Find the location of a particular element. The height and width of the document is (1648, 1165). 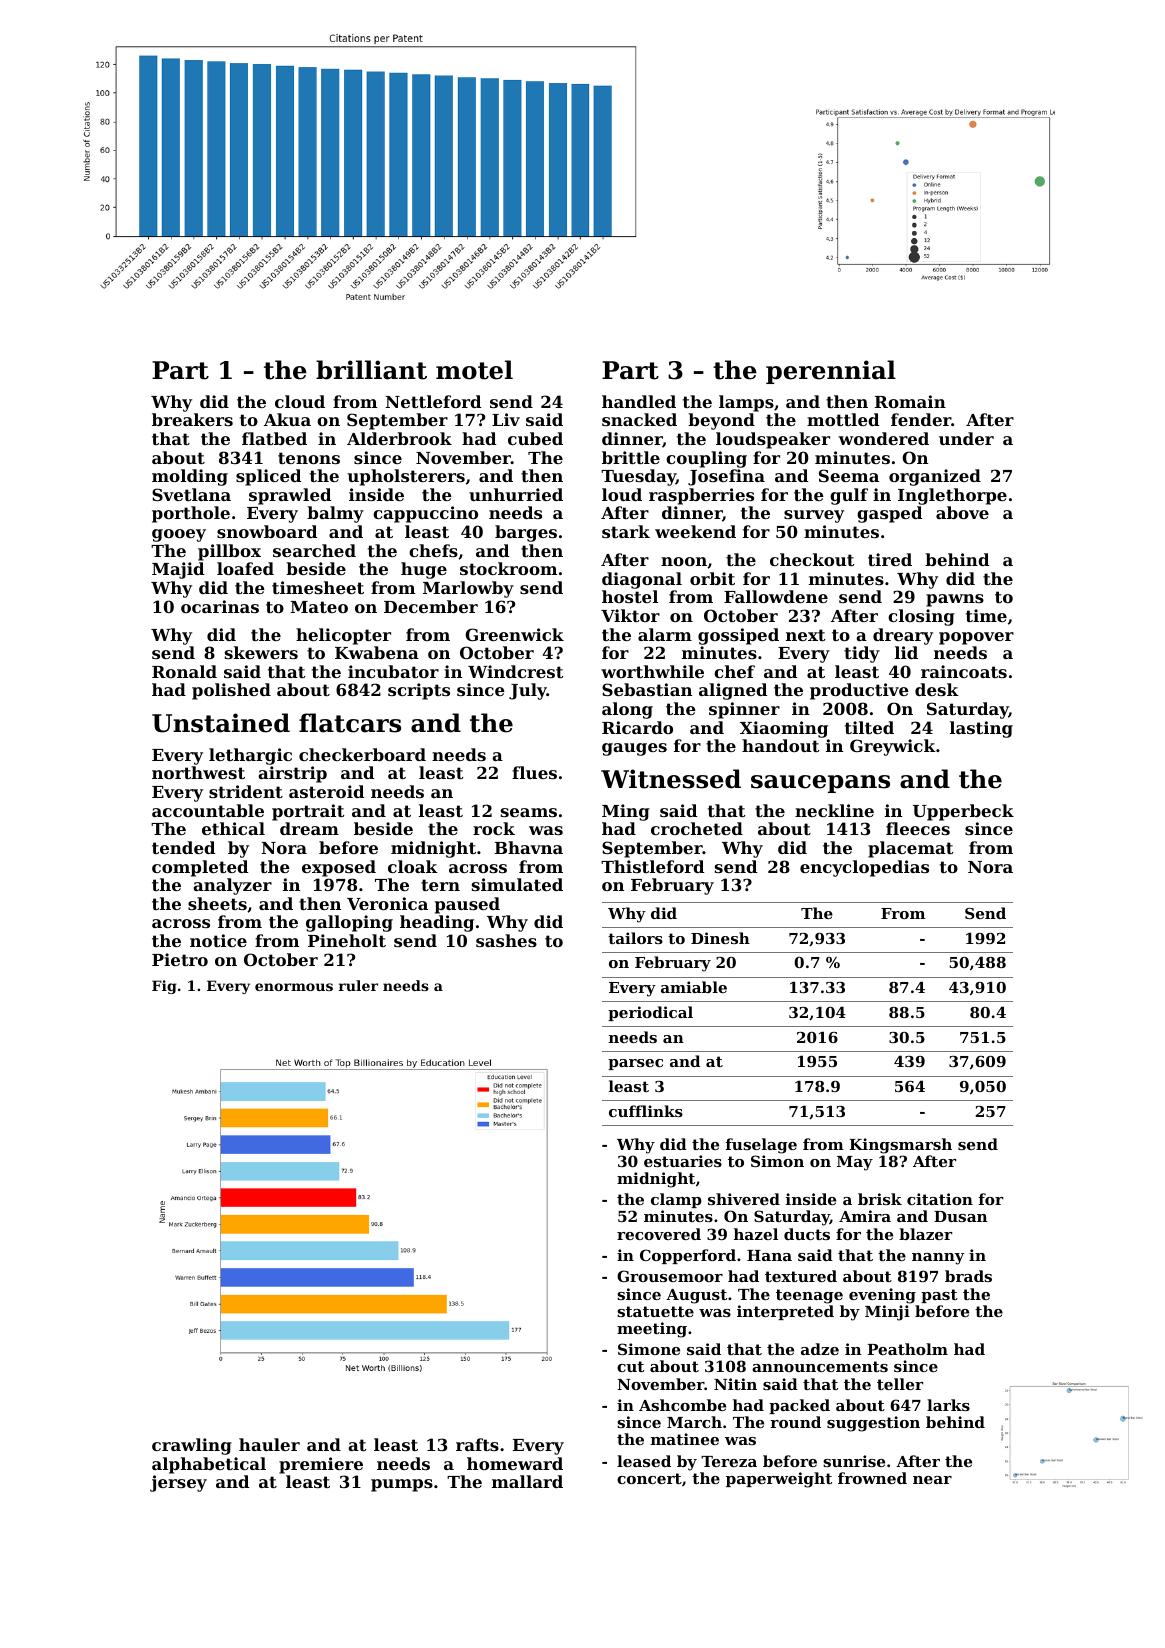

pumps is located at coordinates (402, 1485).
